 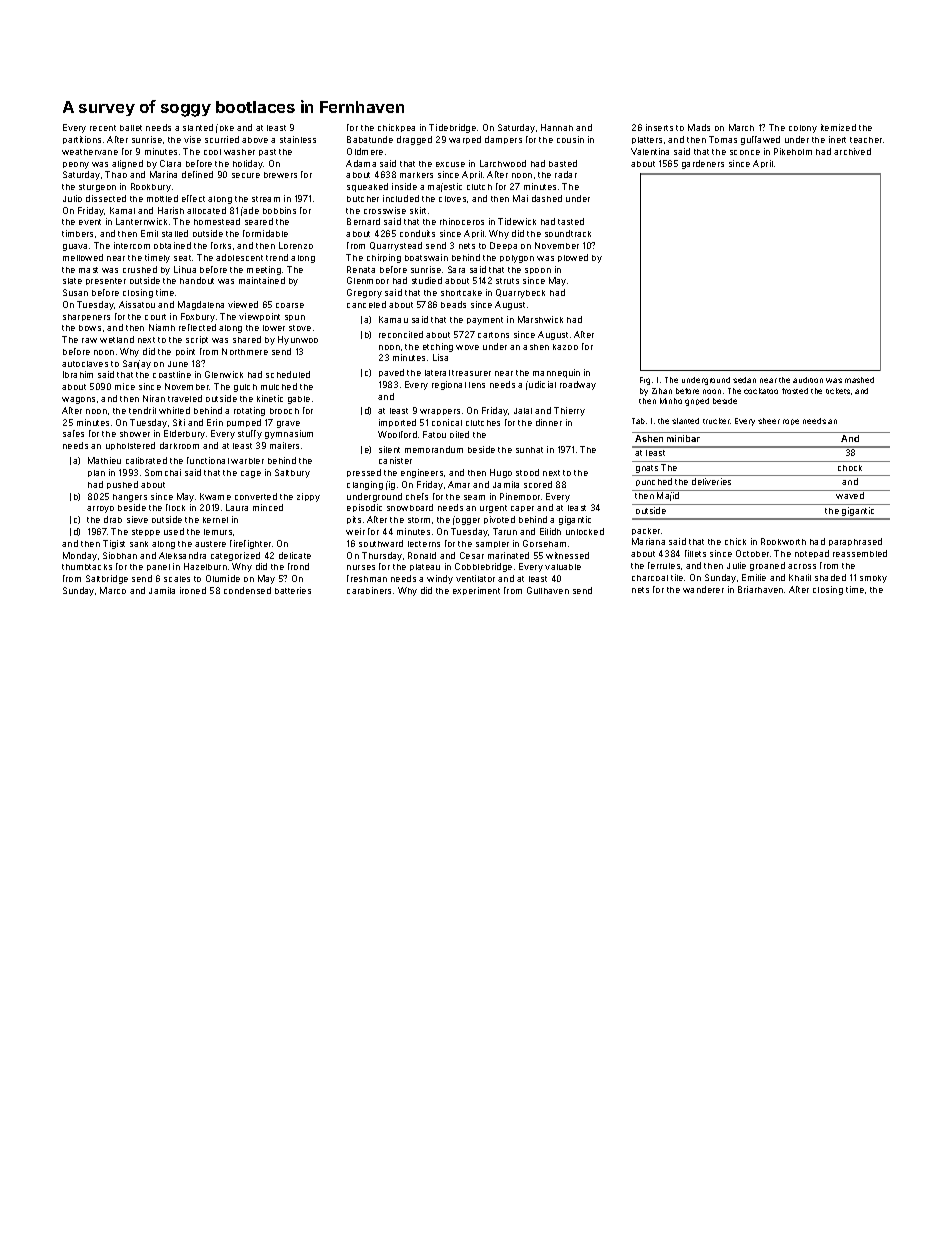 What do you see at coordinates (361, 269) in the screenshot?
I see `Renata` at bounding box center [361, 269].
